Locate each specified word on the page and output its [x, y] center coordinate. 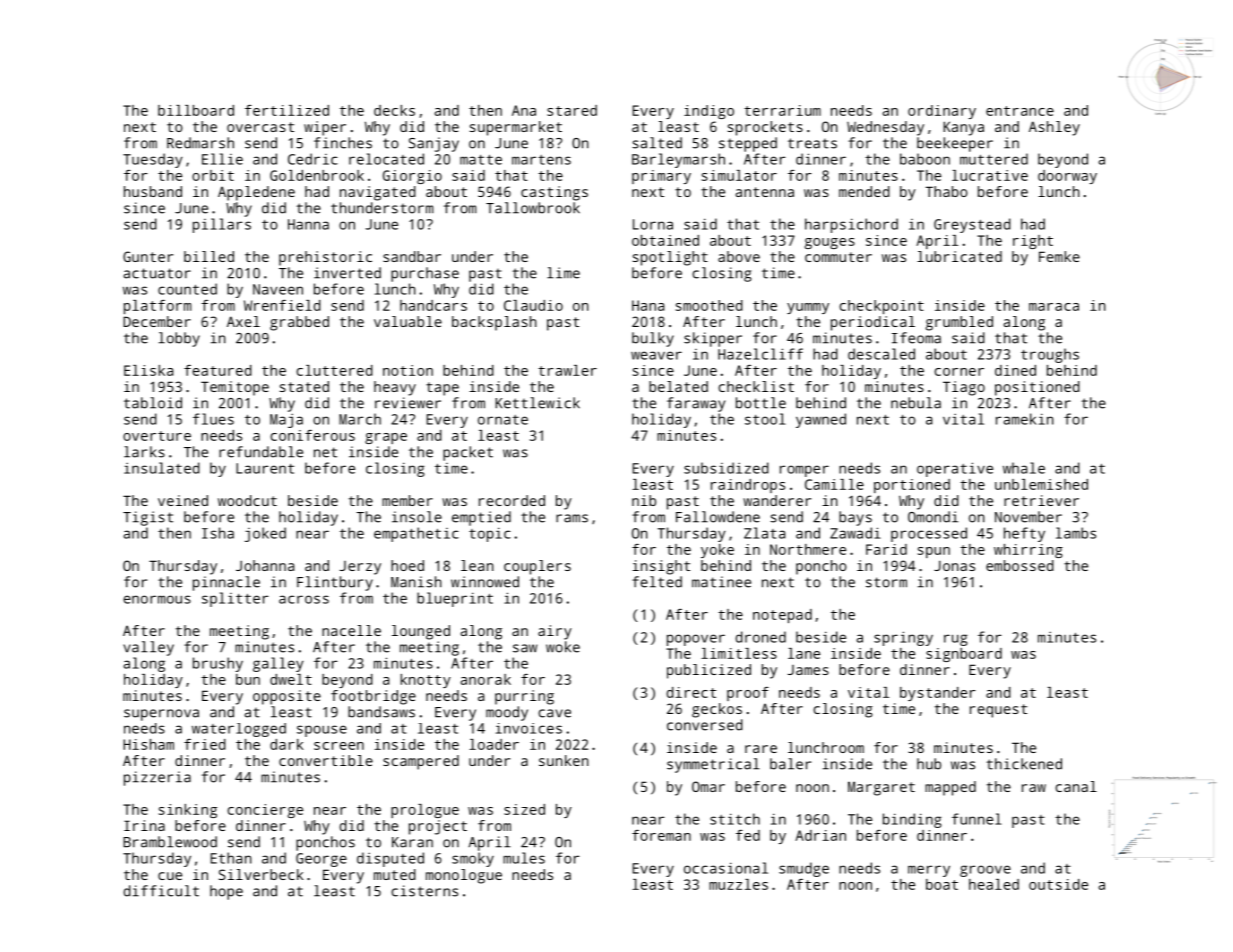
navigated [378, 193]
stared [572, 110]
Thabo [947, 191]
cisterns [424, 891]
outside [1058, 884]
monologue [464, 876]
